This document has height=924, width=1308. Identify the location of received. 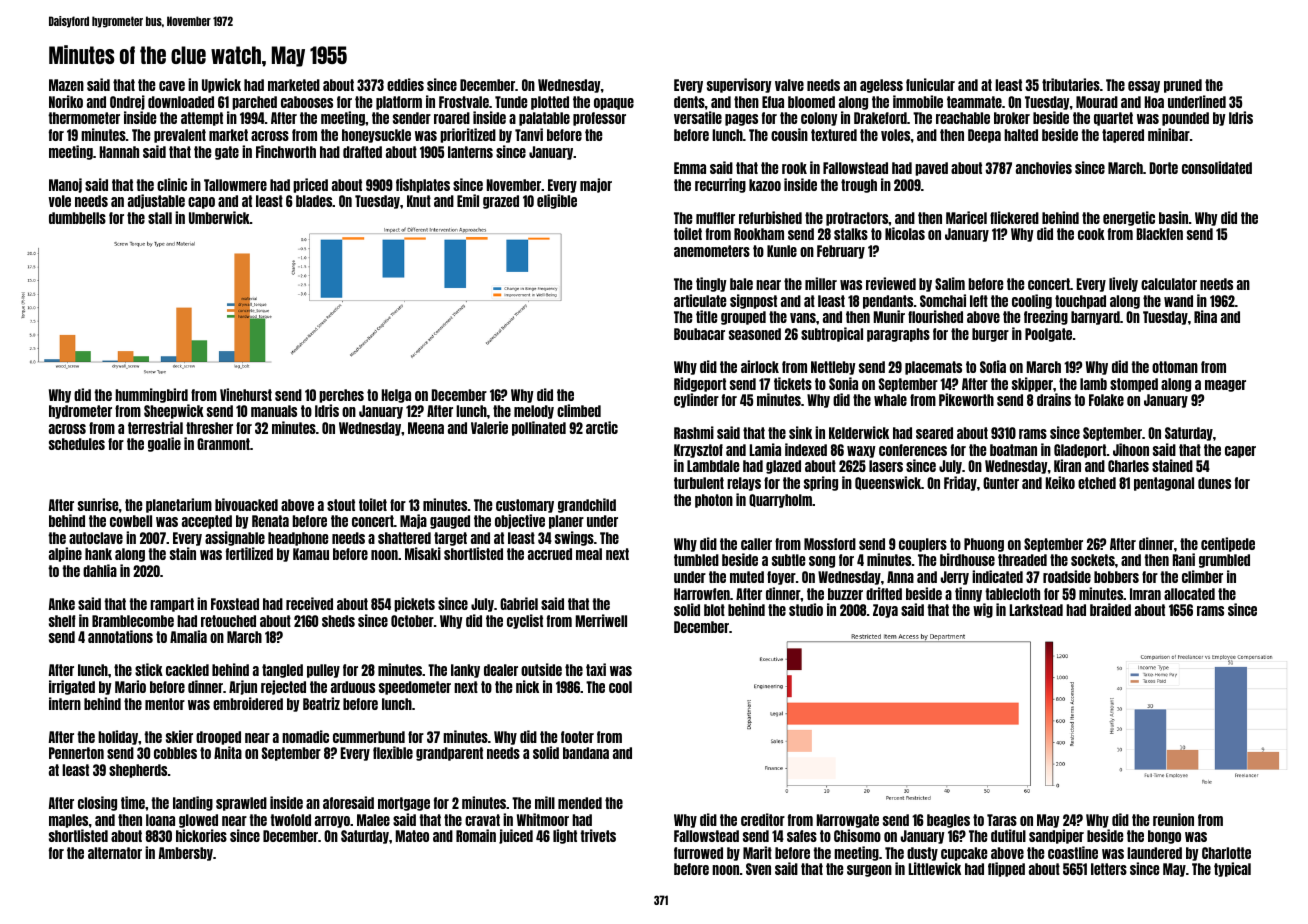
(309, 603).
